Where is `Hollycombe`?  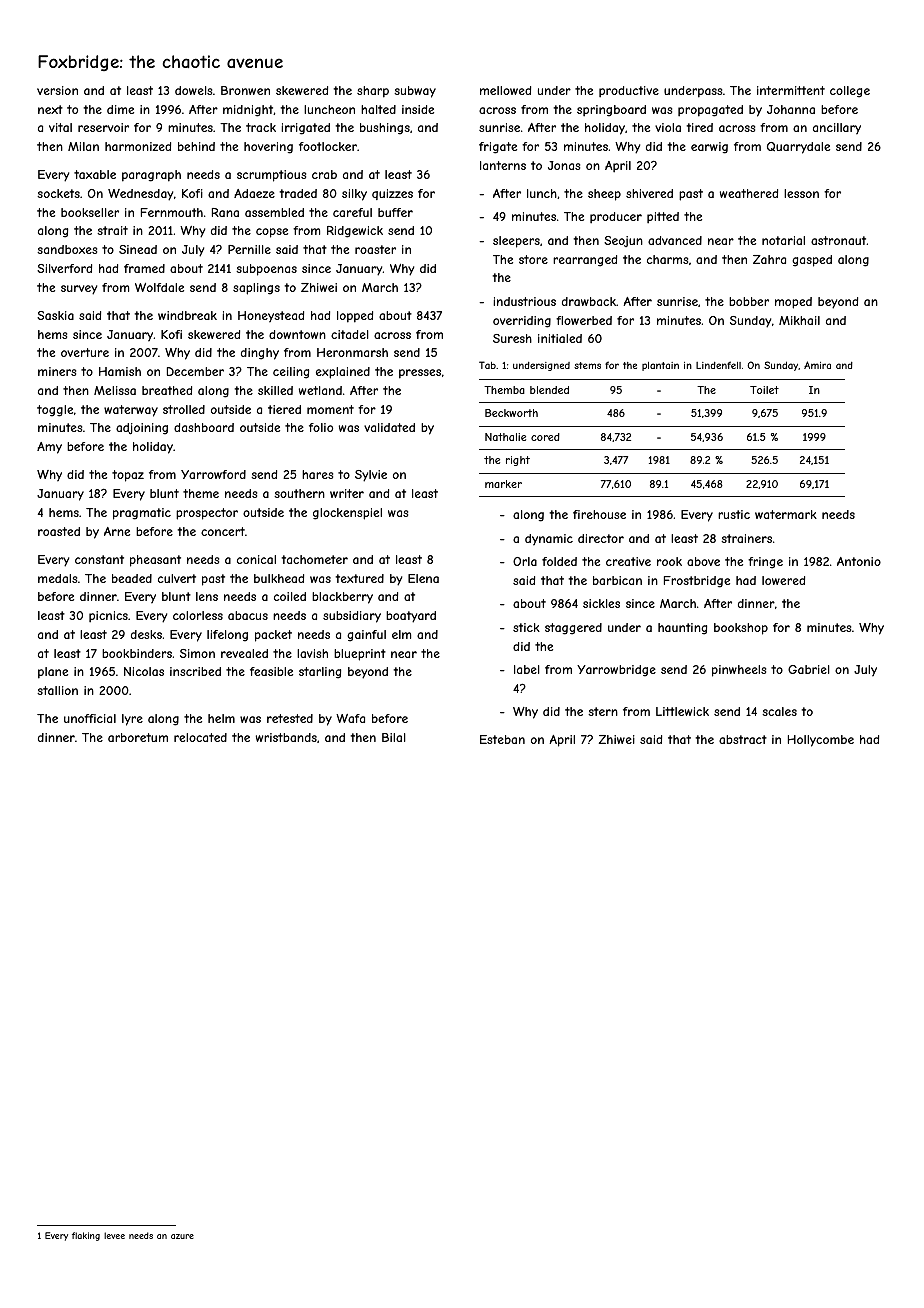
Hollycombe is located at coordinates (821, 741).
